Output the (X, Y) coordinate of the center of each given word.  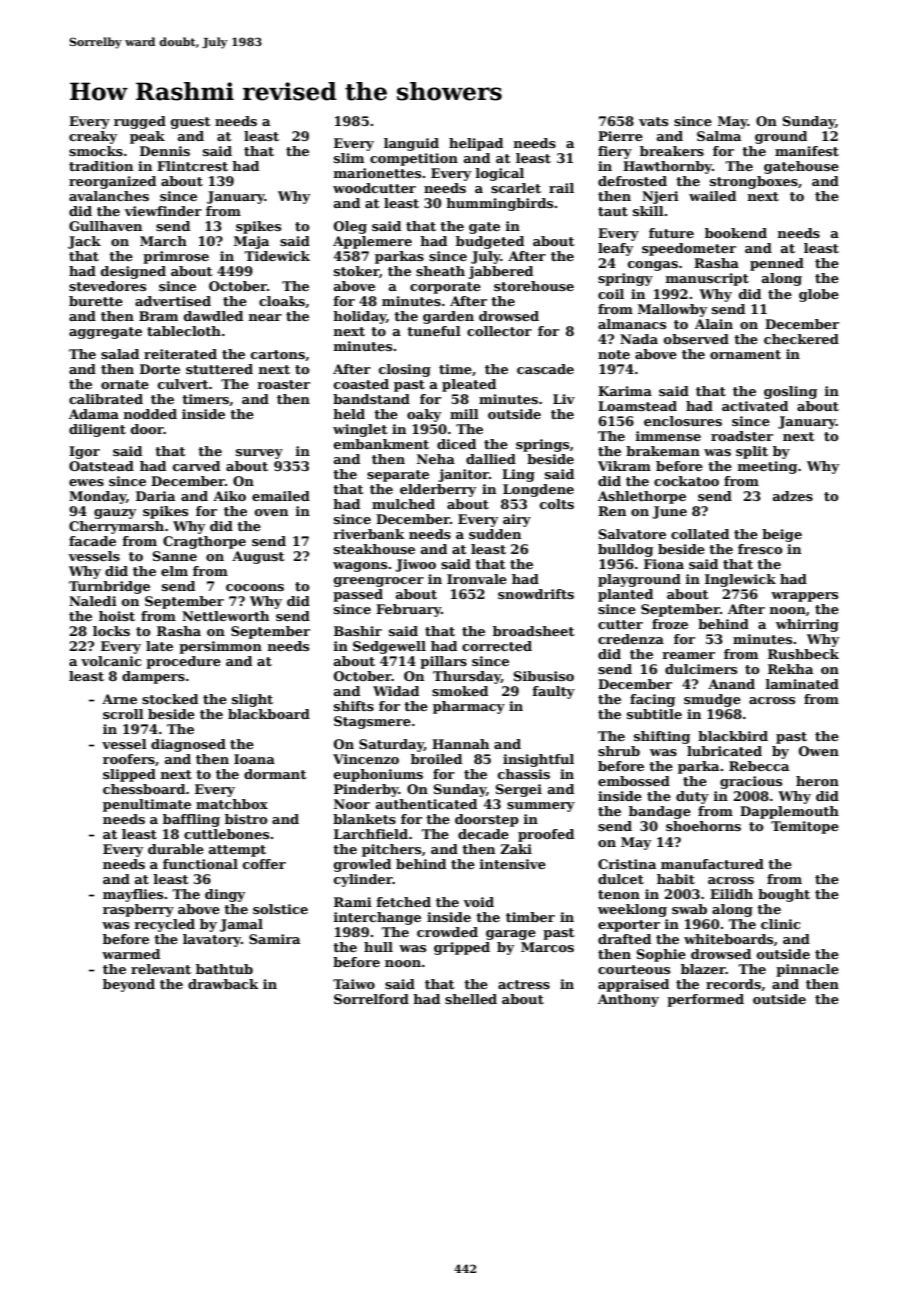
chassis (524, 774)
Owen (819, 751)
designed (133, 272)
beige (782, 535)
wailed (712, 196)
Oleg (350, 227)
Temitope (805, 827)
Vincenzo (366, 759)
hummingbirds (499, 204)
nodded (150, 414)
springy (625, 279)
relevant (161, 969)
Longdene (538, 490)
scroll (123, 714)
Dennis (165, 151)
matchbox (232, 804)
